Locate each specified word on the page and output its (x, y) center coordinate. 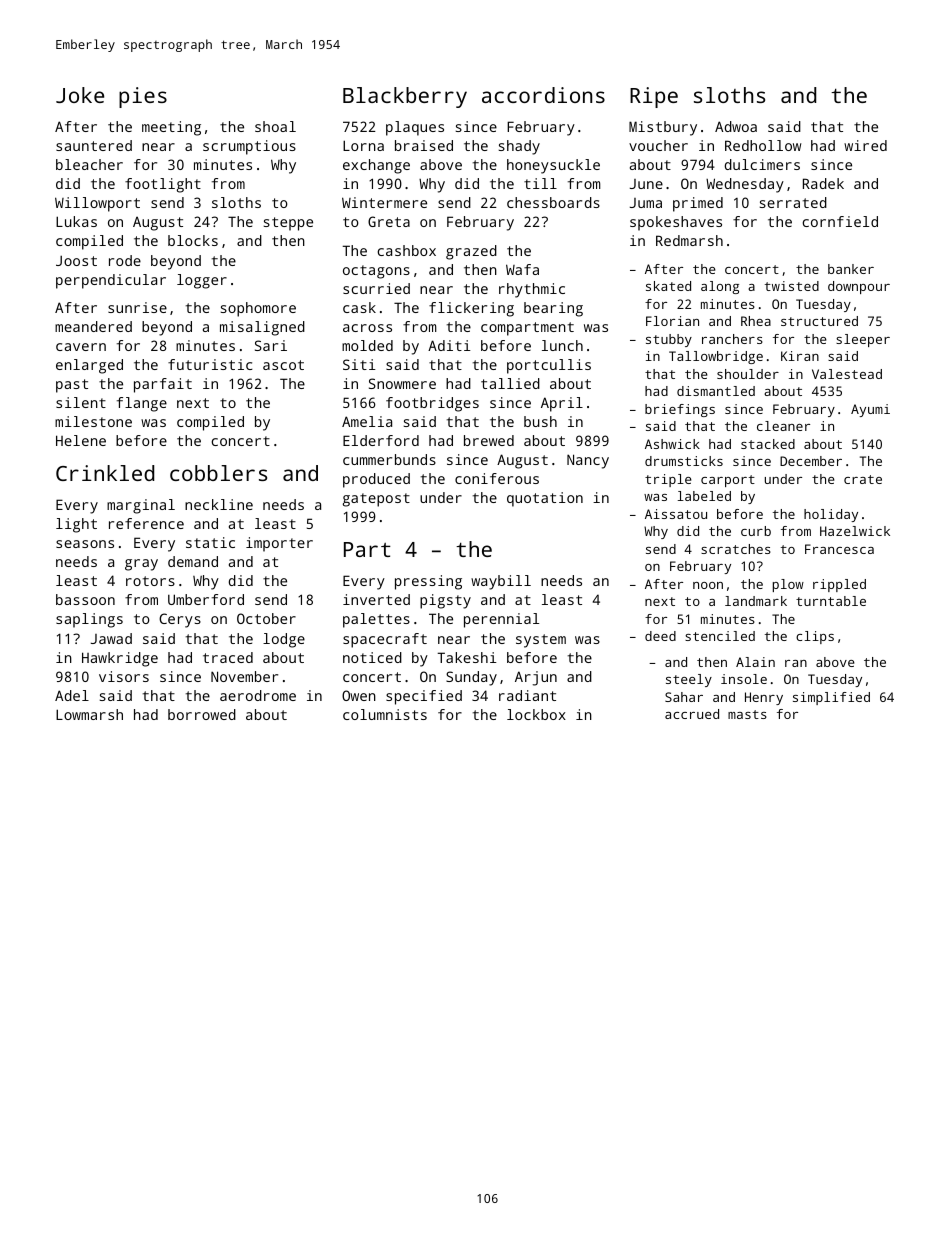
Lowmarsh (89, 714)
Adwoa (736, 126)
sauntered (94, 145)
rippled (839, 585)
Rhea (756, 321)
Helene (81, 440)
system (541, 641)
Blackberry (405, 97)
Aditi (449, 345)
